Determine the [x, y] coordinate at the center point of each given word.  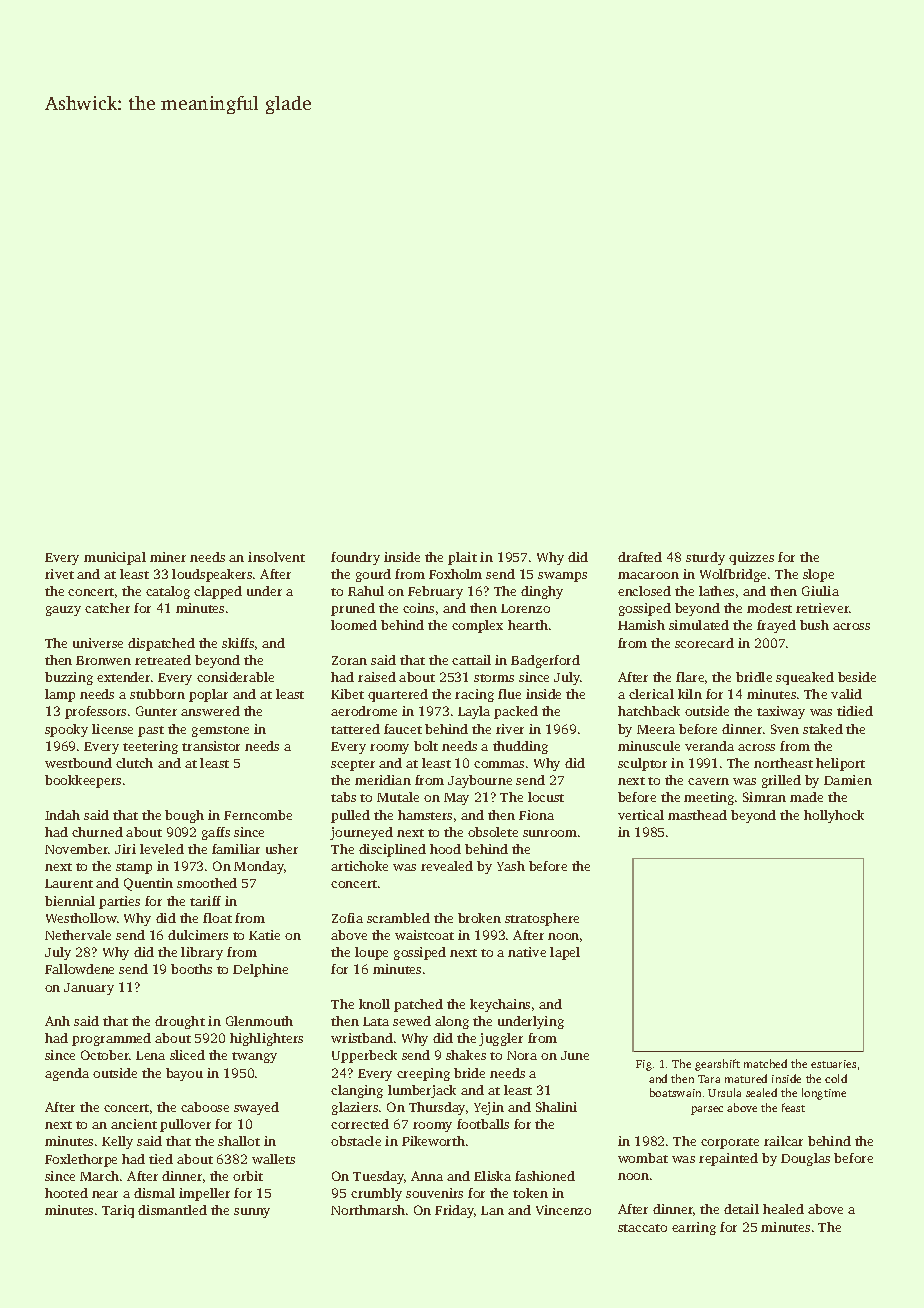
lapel [565, 953]
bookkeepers [83, 781]
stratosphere [542, 919]
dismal [154, 1193]
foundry [355, 558]
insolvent [276, 557]
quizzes [751, 558]
